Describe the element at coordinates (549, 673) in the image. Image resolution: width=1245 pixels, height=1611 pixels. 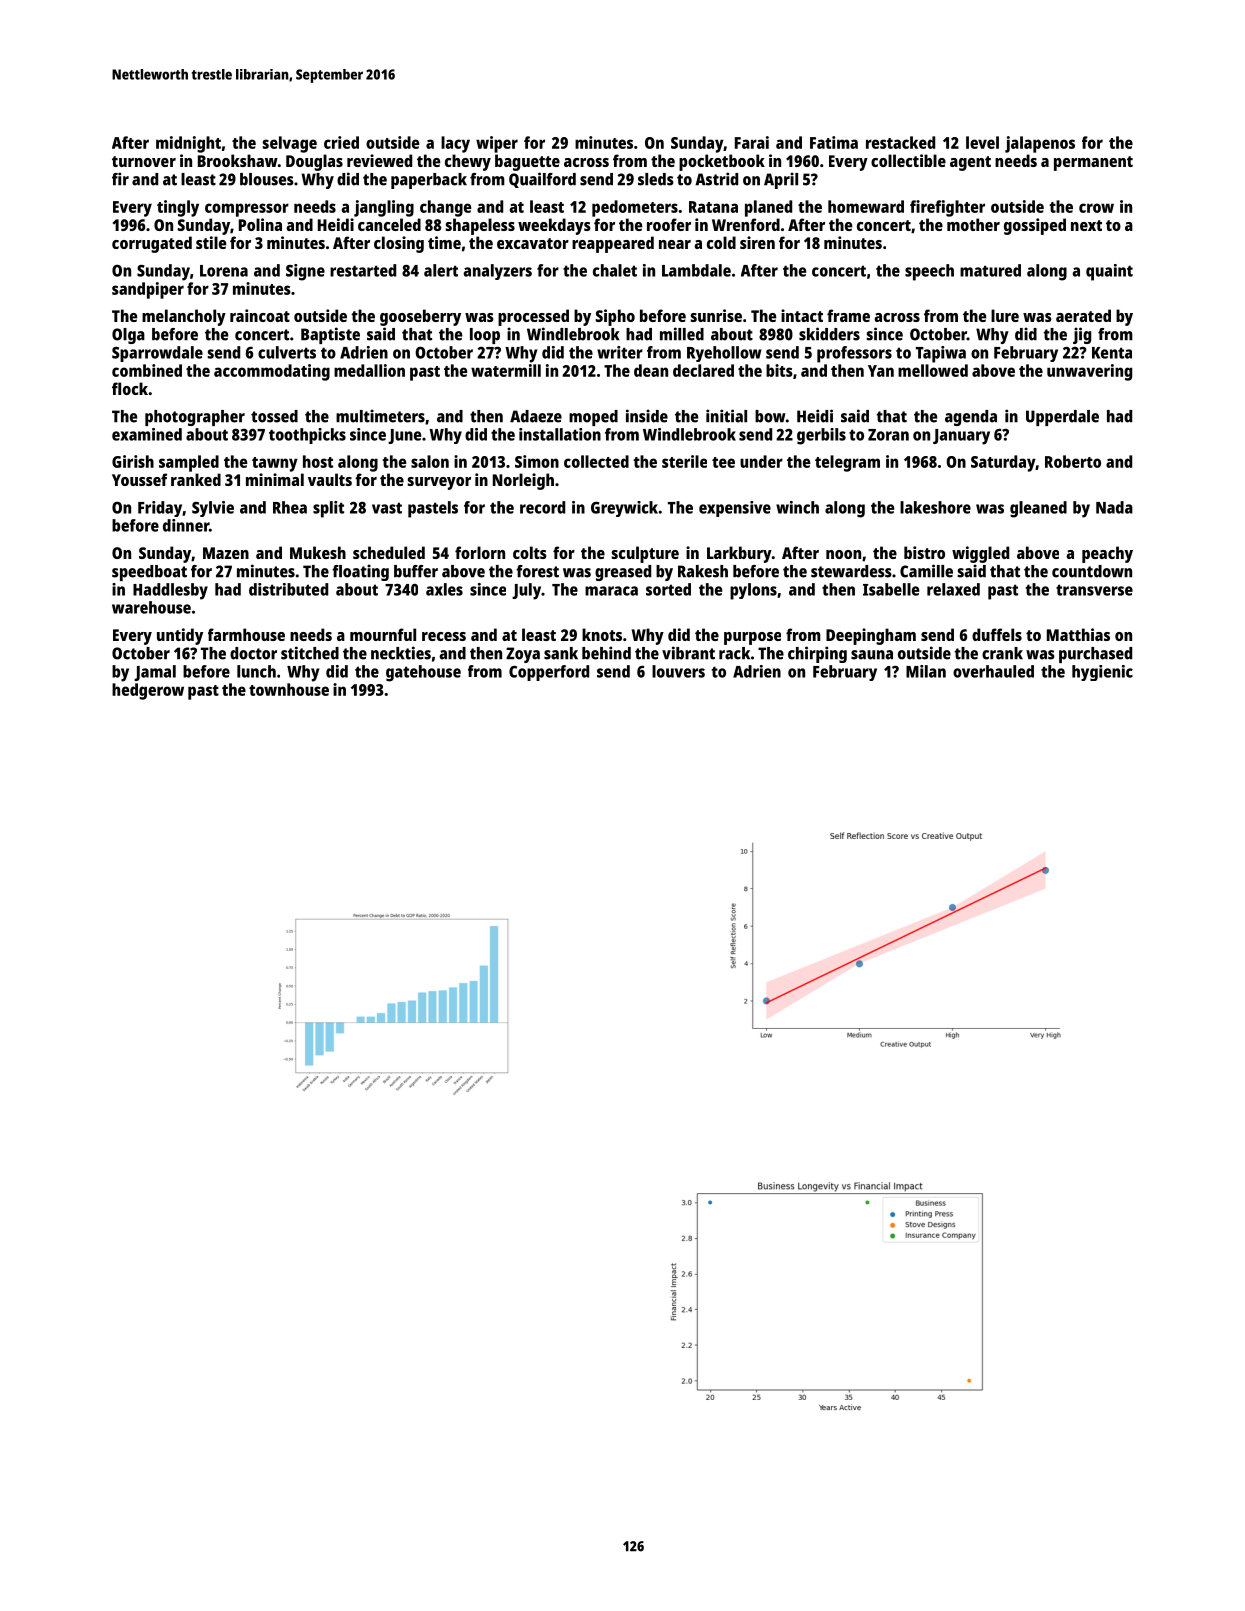
I see `Copperford` at that location.
